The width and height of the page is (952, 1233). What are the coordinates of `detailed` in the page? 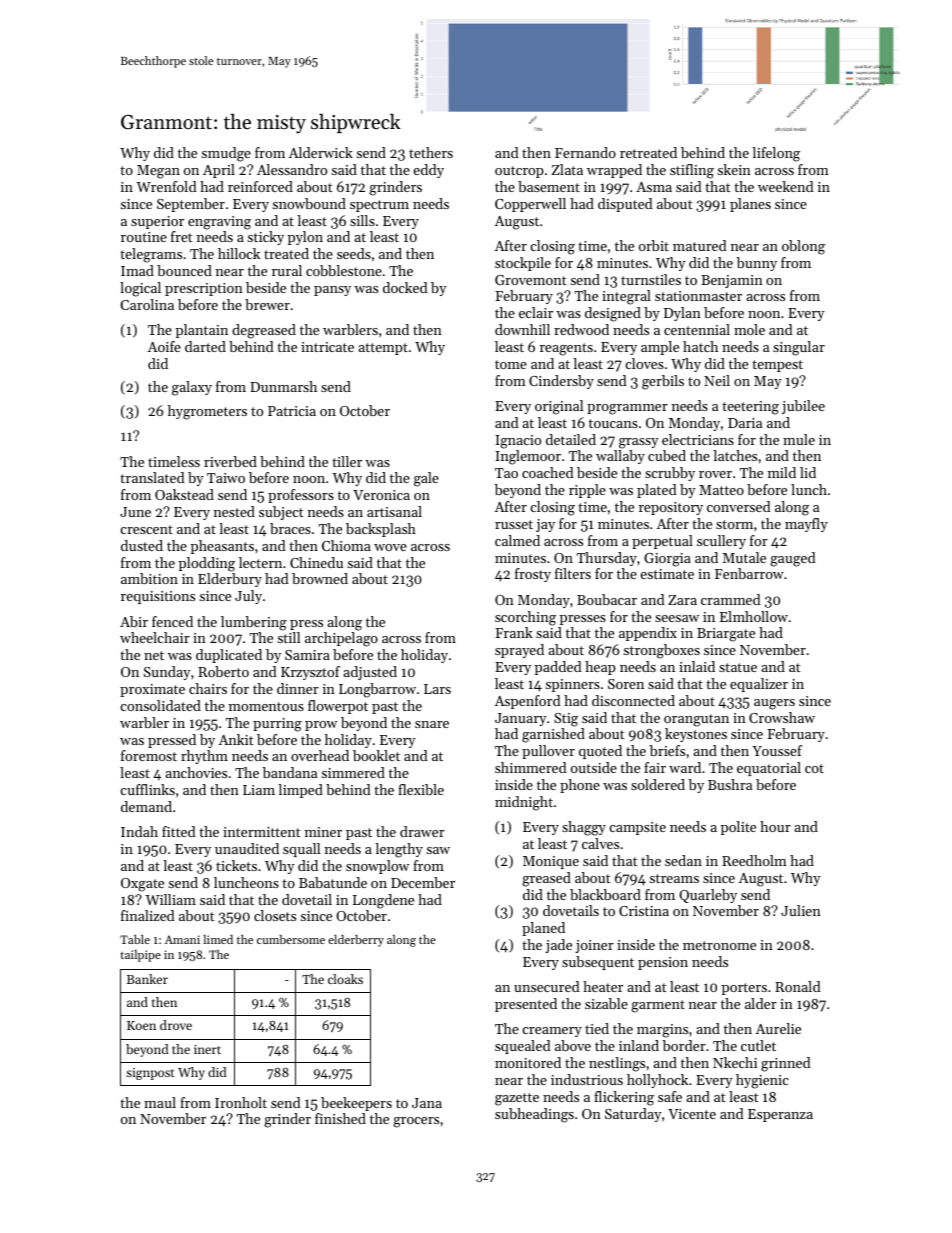 It's located at (571, 439).
